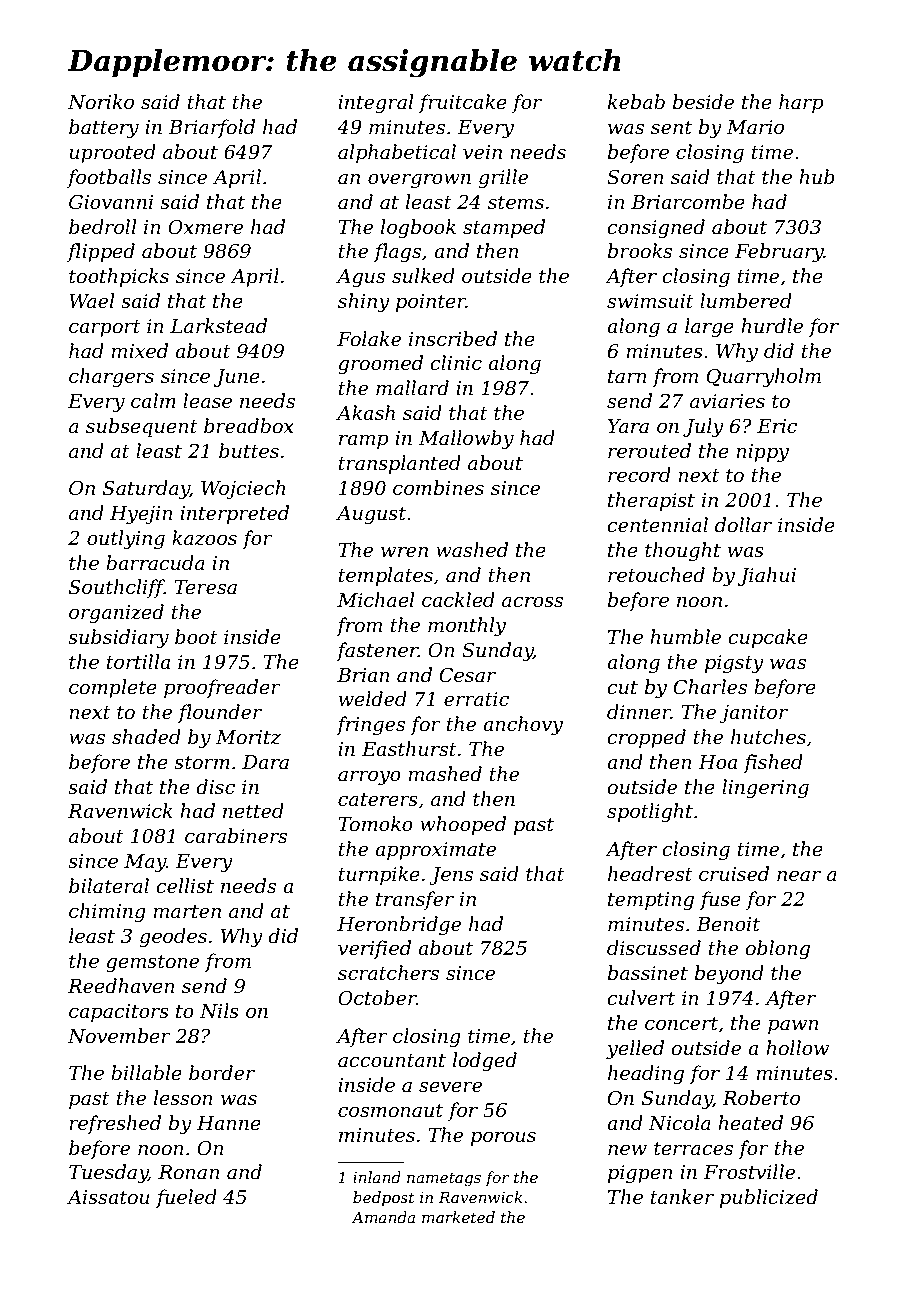  What do you see at coordinates (646, 738) in the page?
I see `cropped` at bounding box center [646, 738].
